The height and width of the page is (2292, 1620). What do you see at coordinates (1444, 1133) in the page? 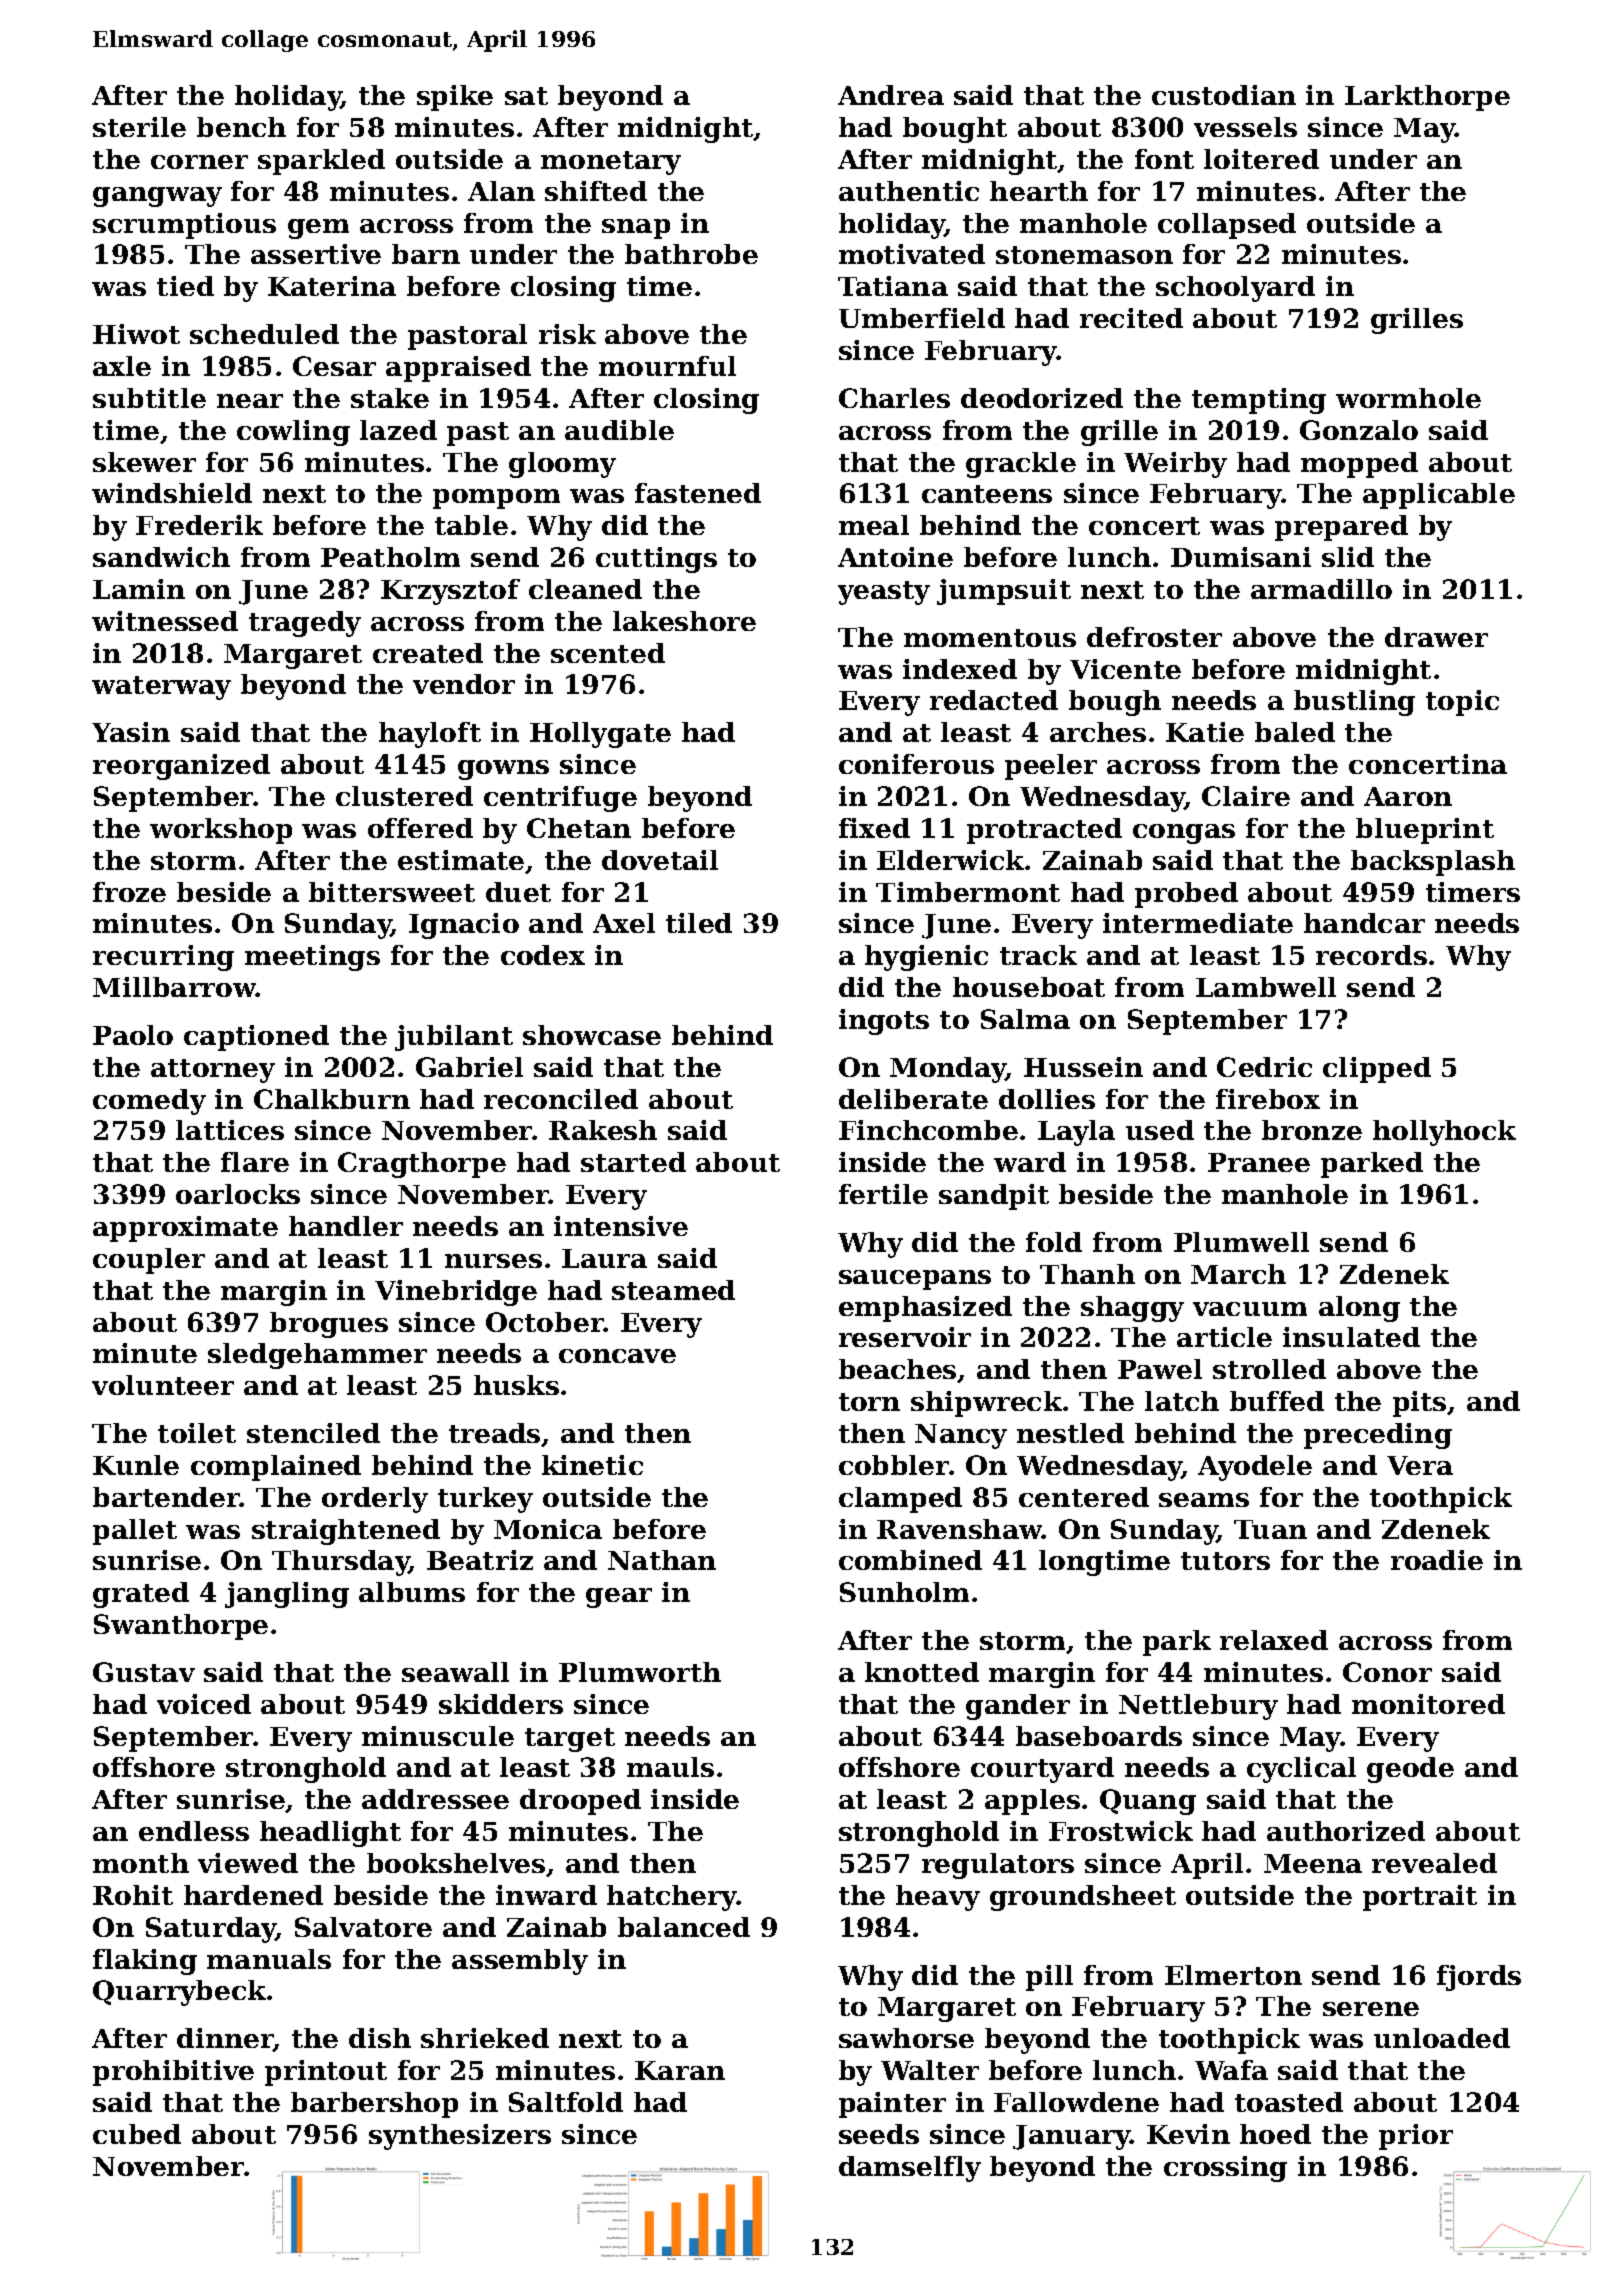
I see `hollyhock` at bounding box center [1444, 1133].
